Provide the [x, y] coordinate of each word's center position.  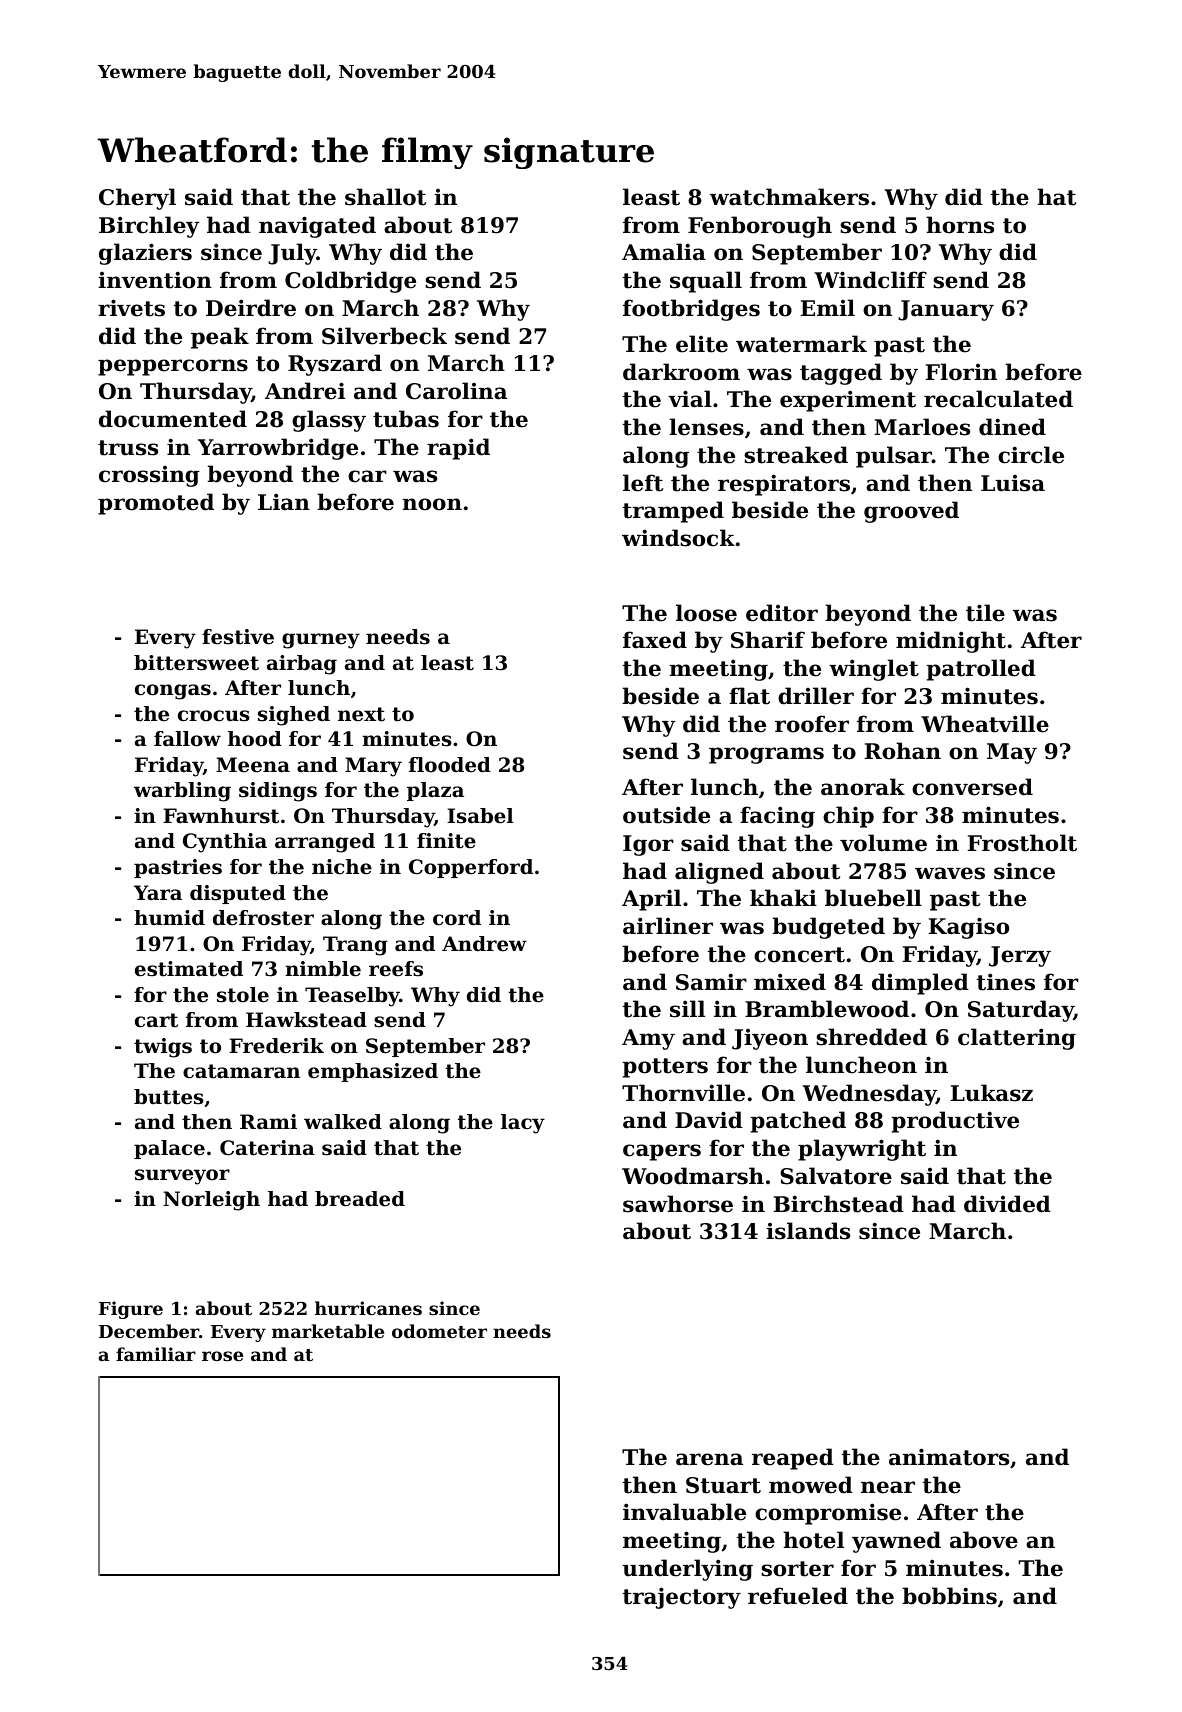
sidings [278, 792]
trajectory [682, 1598]
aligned [719, 873]
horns [960, 225]
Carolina [456, 391]
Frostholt [1022, 843]
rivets [131, 308]
